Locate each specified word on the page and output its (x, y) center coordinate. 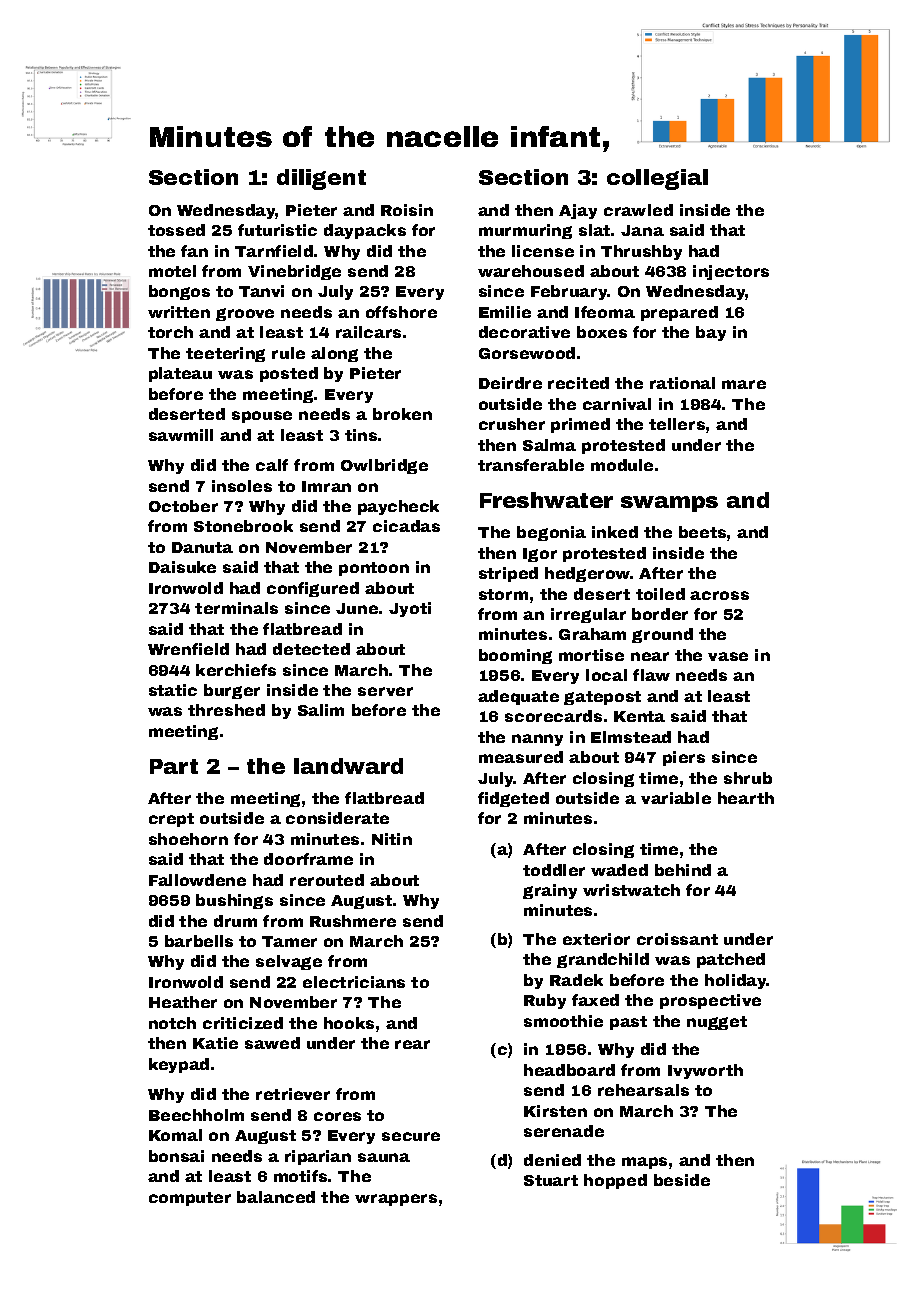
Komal (175, 1135)
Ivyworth (705, 1071)
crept (171, 820)
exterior (596, 939)
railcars (368, 332)
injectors (731, 272)
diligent (321, 179)
